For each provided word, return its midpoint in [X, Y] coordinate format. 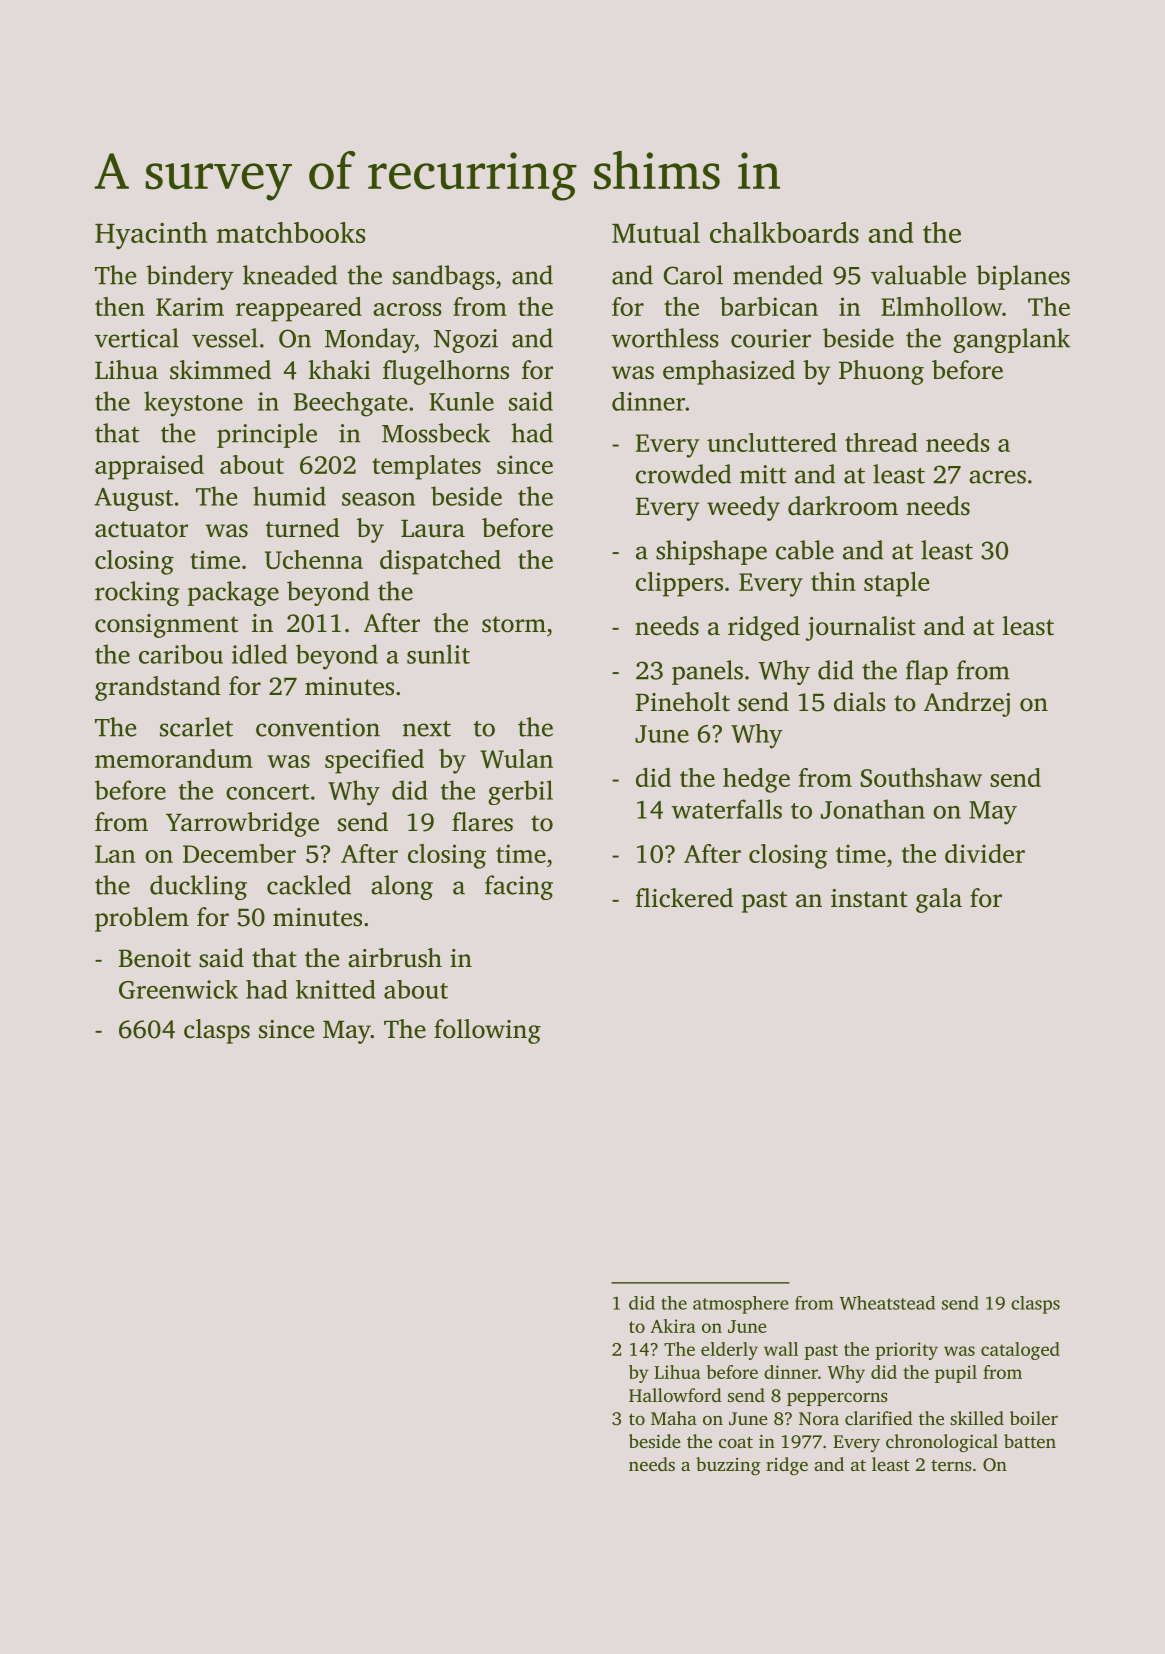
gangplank [1011, 340]
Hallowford [675, 1395]
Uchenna [314, 559]
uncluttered [772, 442]
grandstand [158, 688]
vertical [137, 338]
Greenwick [178, 989]
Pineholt [682, 702]
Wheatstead [887, 1303]
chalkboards [784, 232]
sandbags [444, 277]
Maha [674, 1418]
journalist [861, 628]
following [487, 1031]
